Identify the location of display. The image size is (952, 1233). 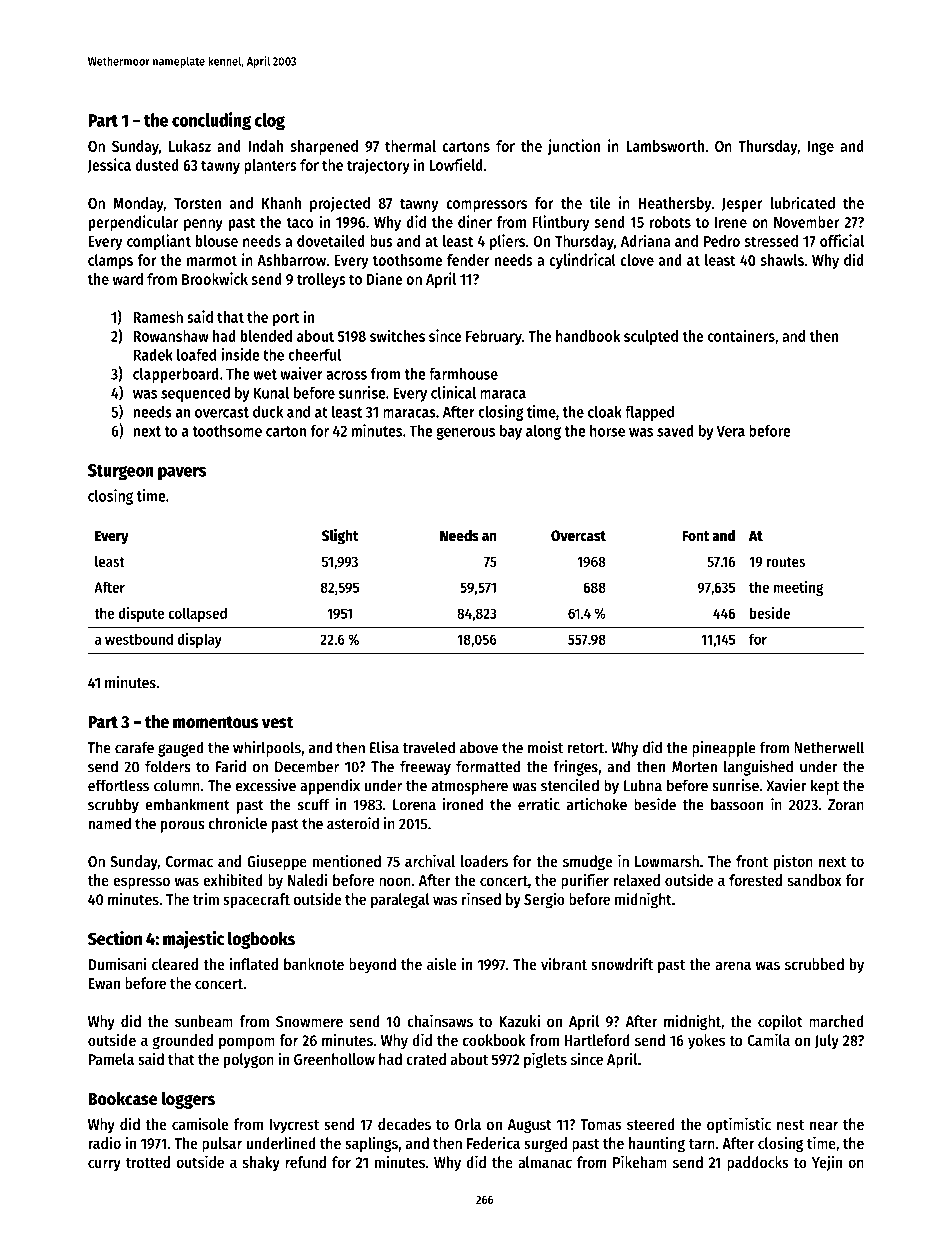
(200, 640).
